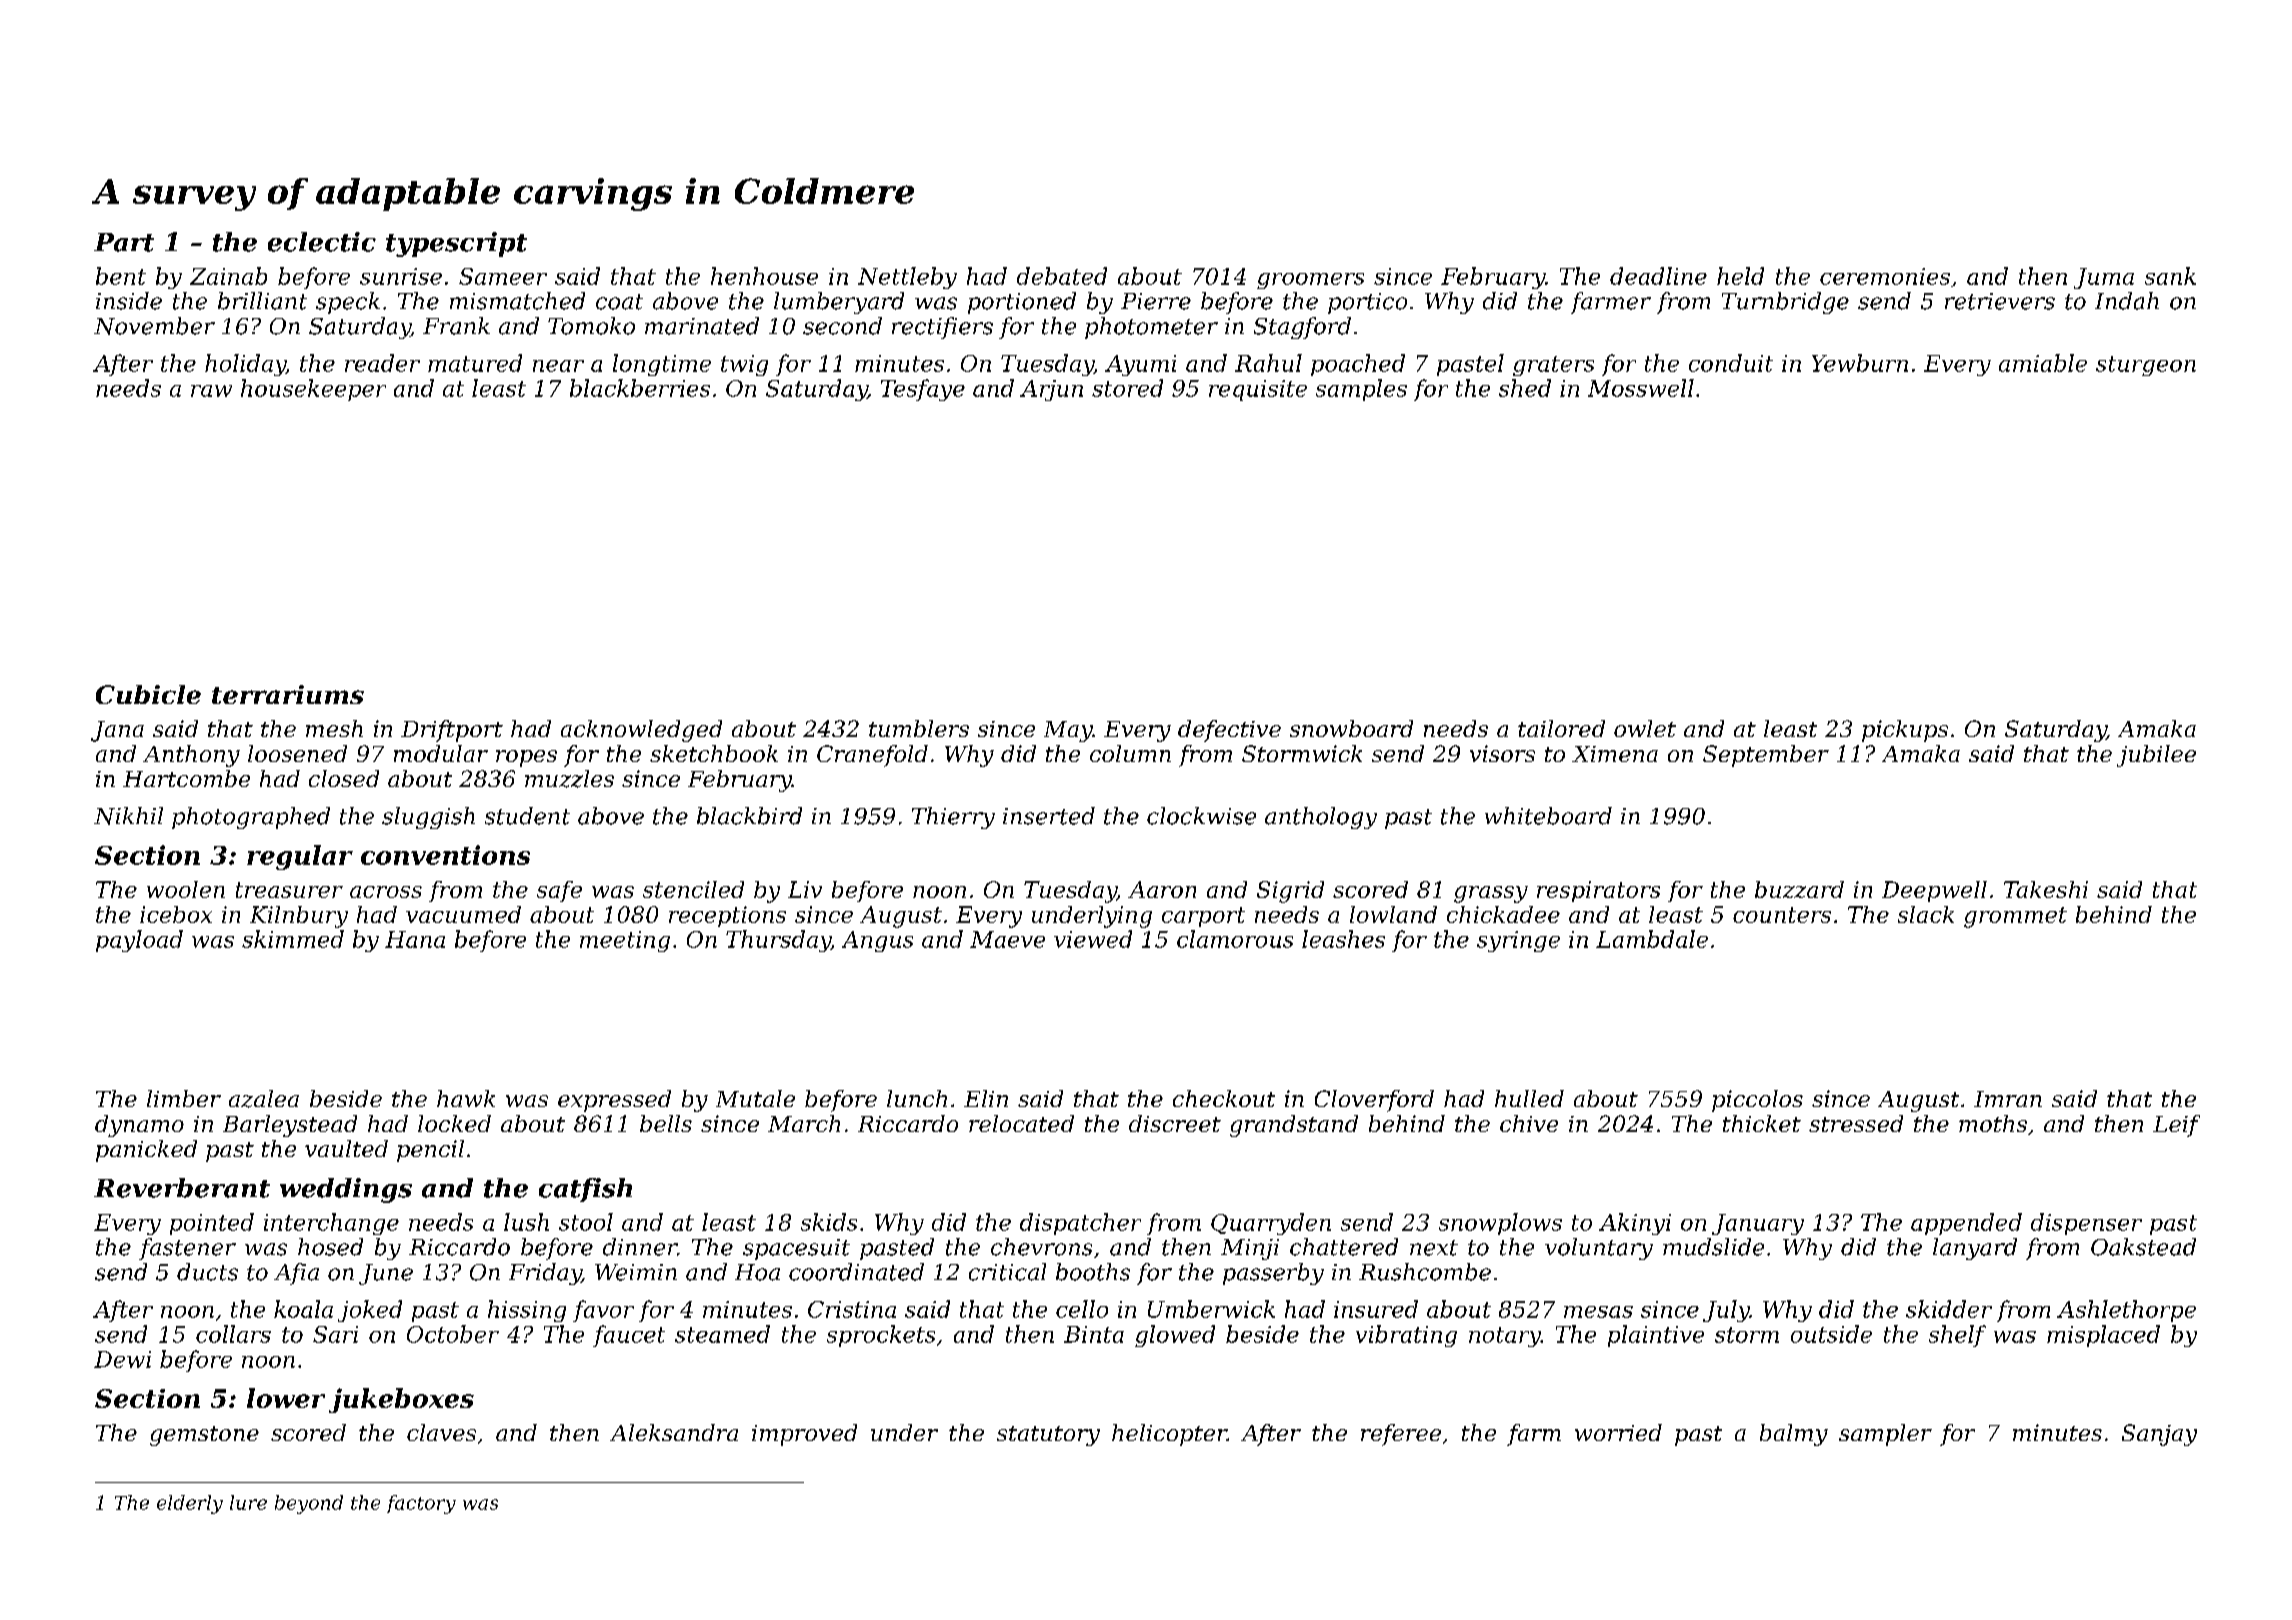 The width and height of the screenshot is (2292, 1620). What do you see at coordinates (286, 1398) in the screenshot?
I see `lower` at bounding box center [286, 1398].
